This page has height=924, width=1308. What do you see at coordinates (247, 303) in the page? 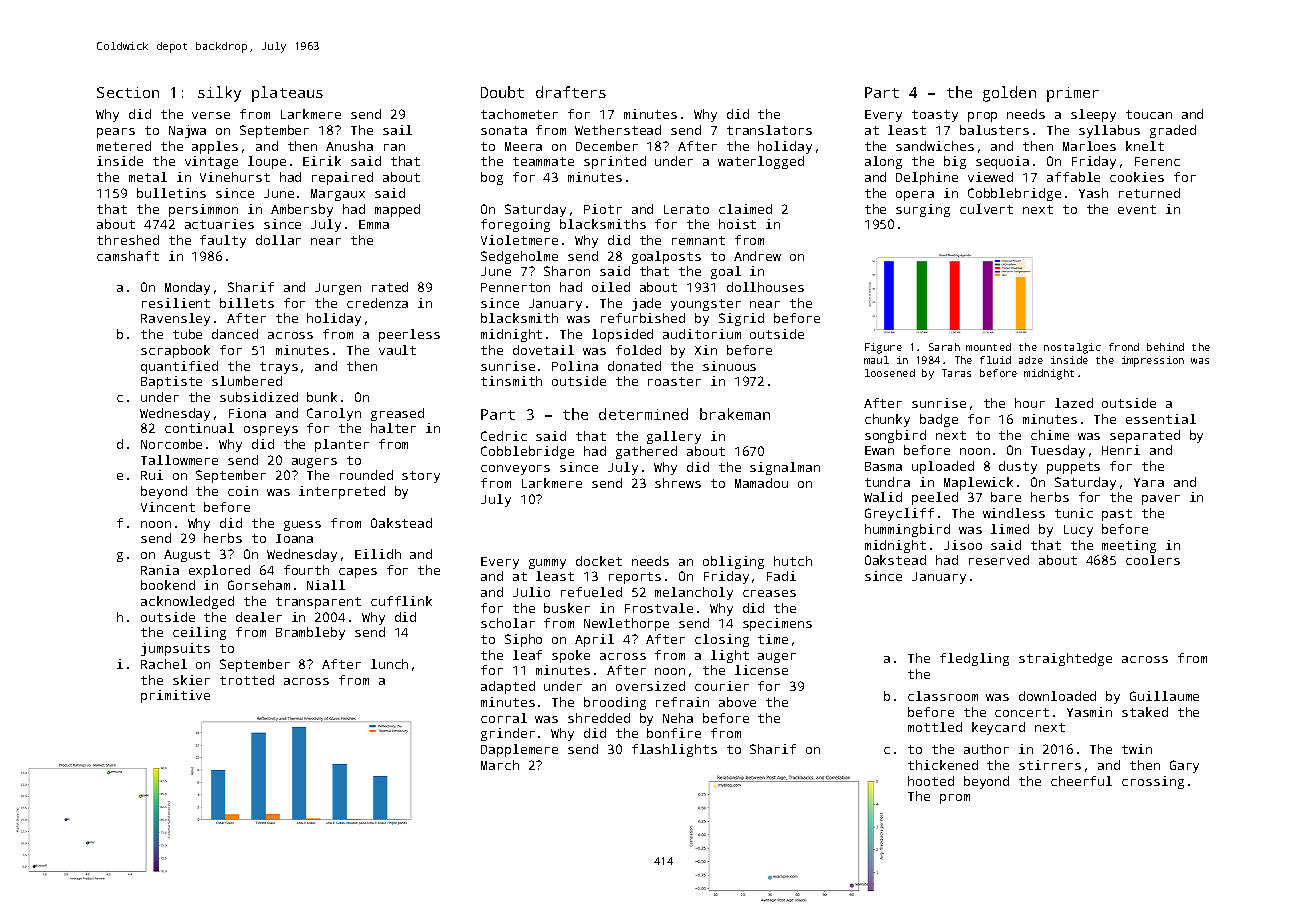
I see `billets` at bounding box center [247, 303].
